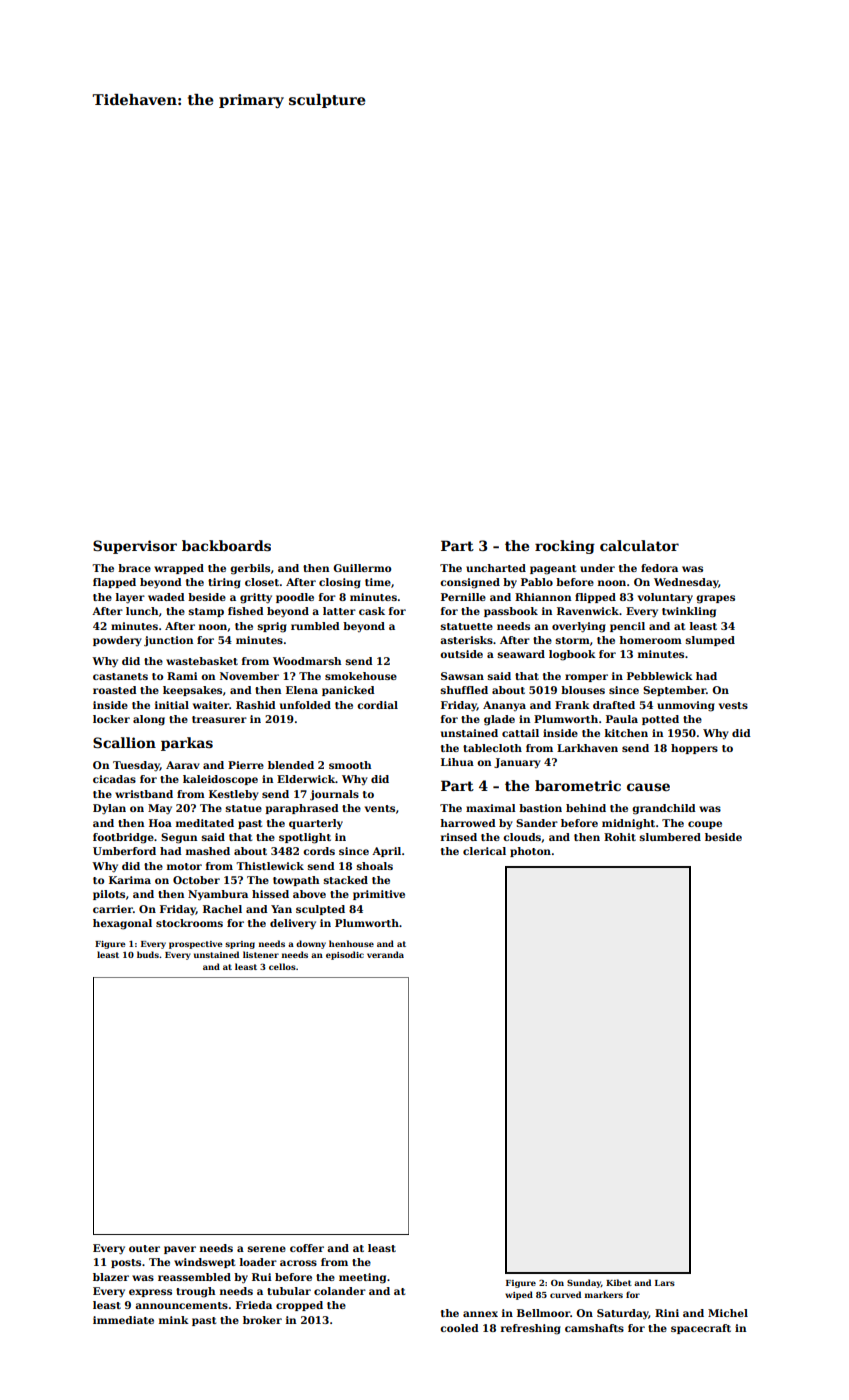 The image size is (849, 1400). I want to click on backboards, so click(226, 545).
